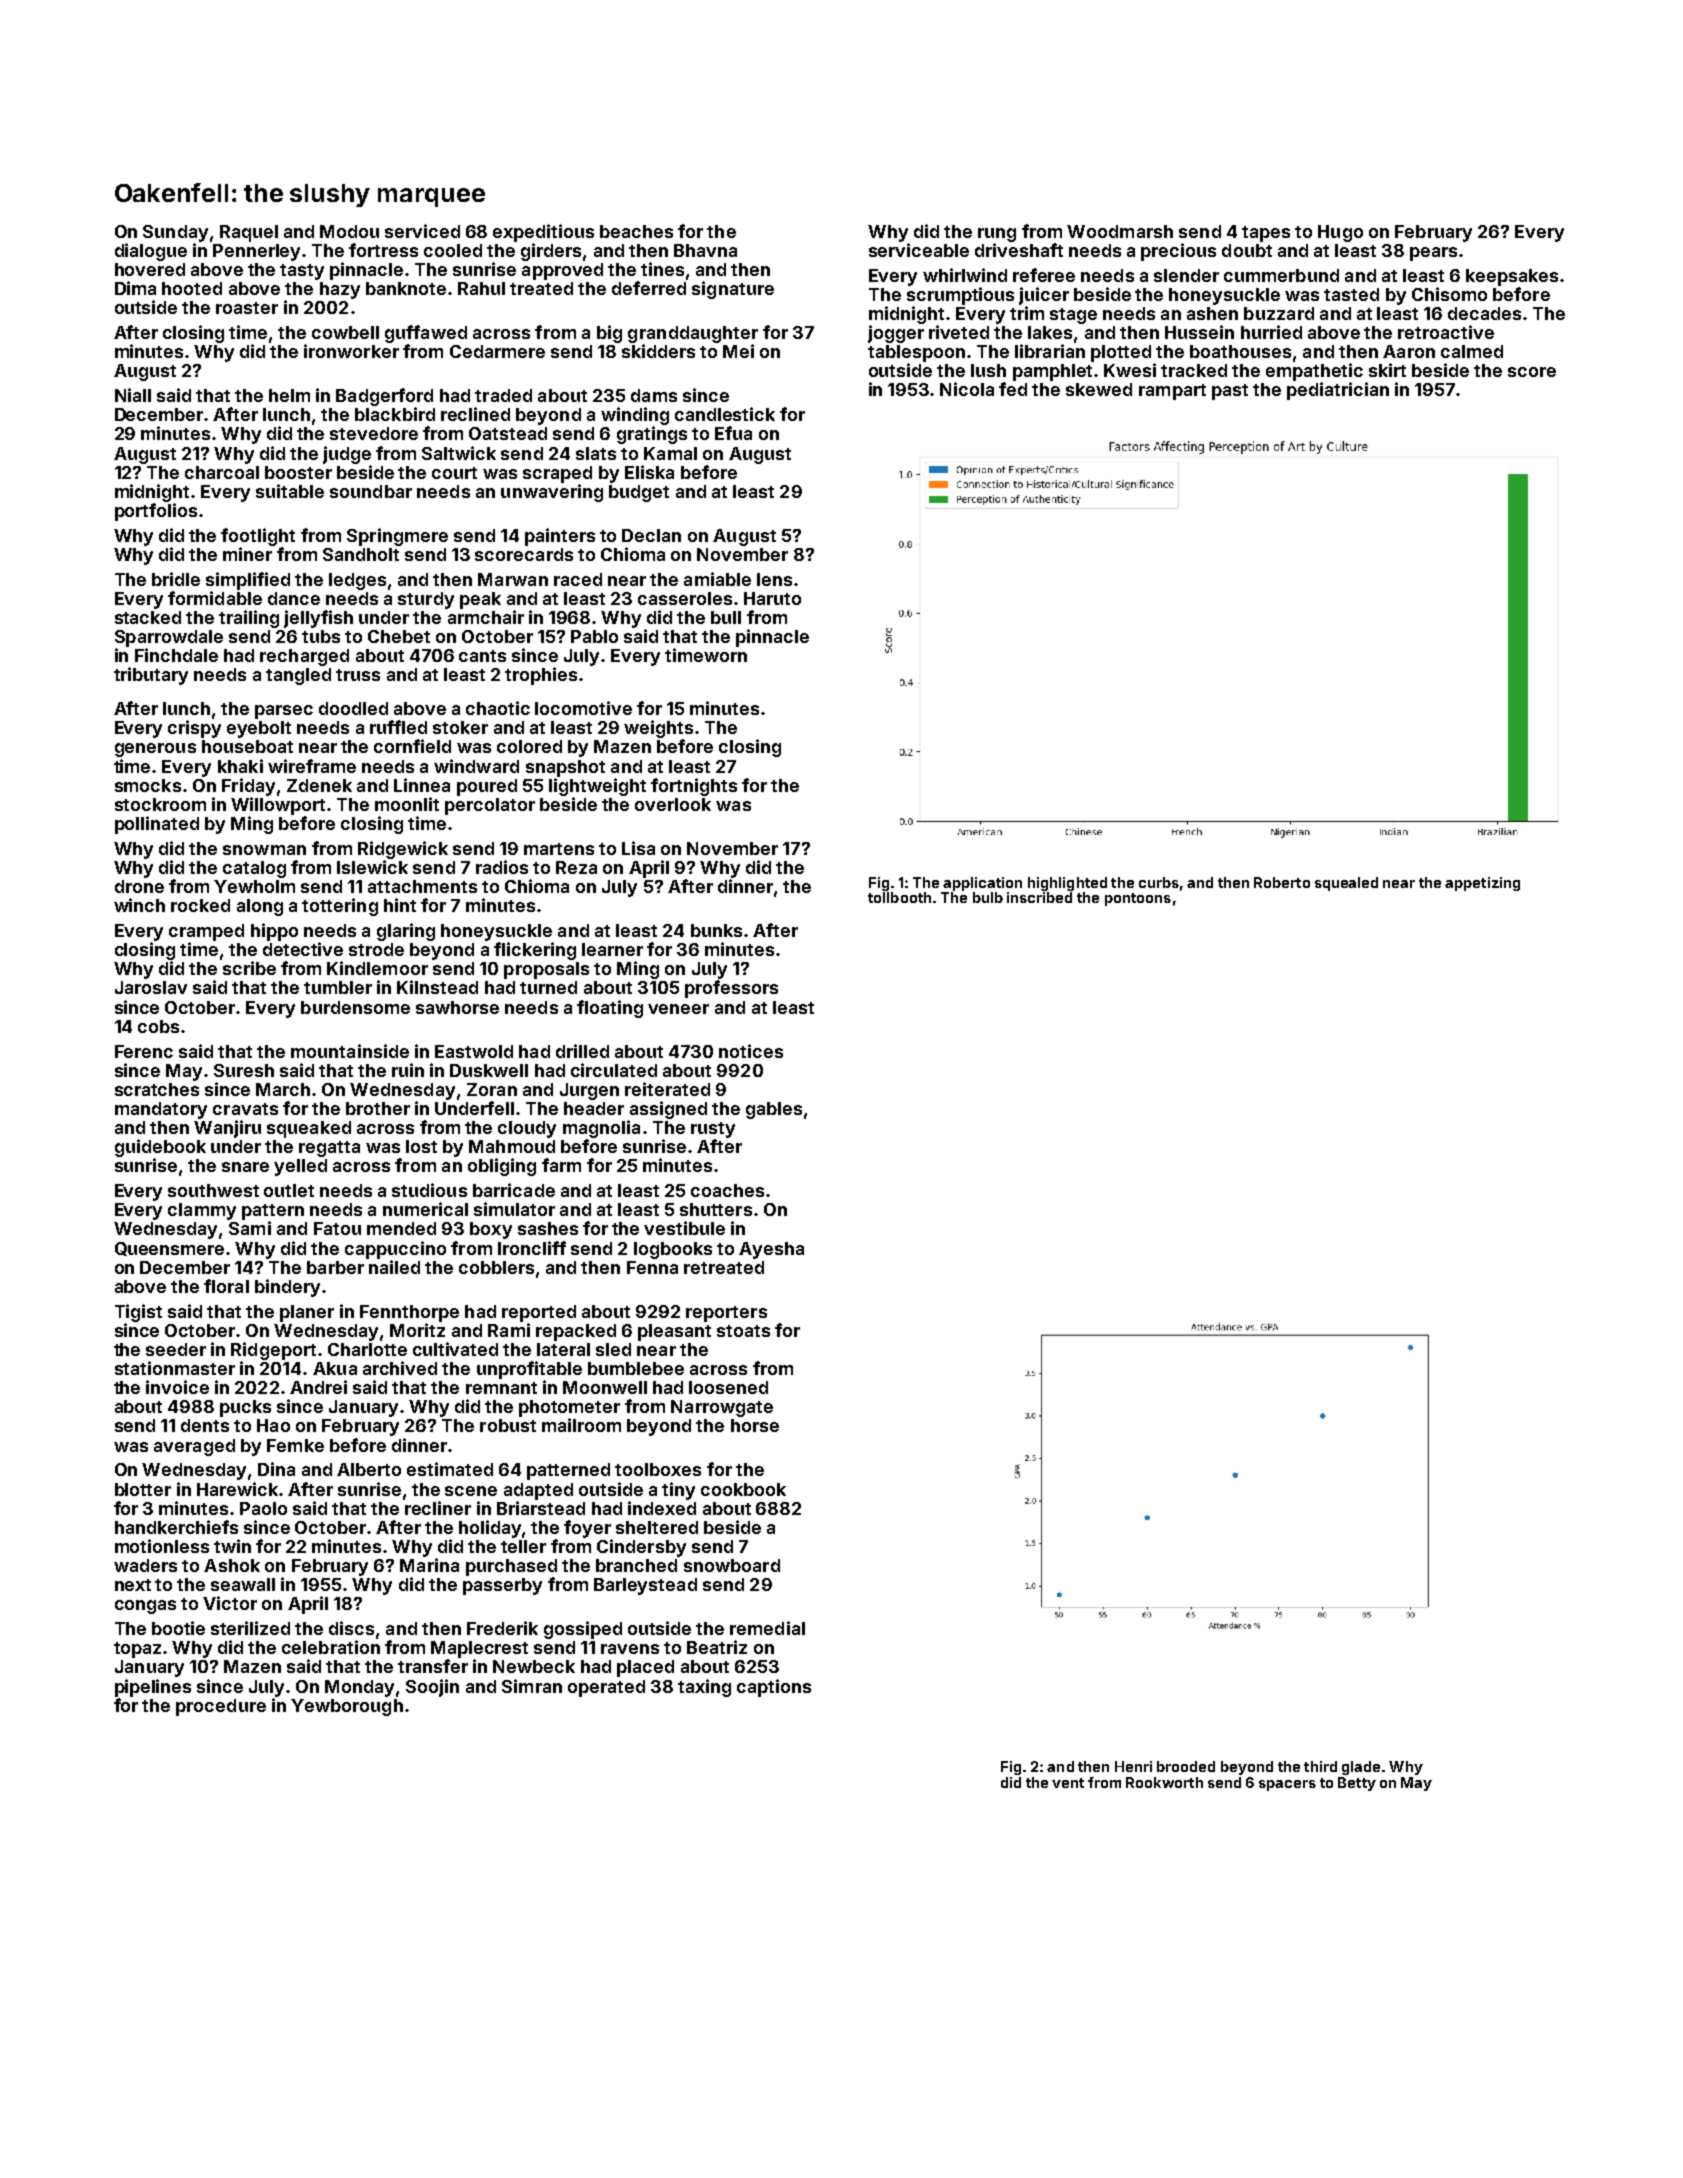 The image size is (1683, 2178). I want to click on glade, so click(1361, 1768).
